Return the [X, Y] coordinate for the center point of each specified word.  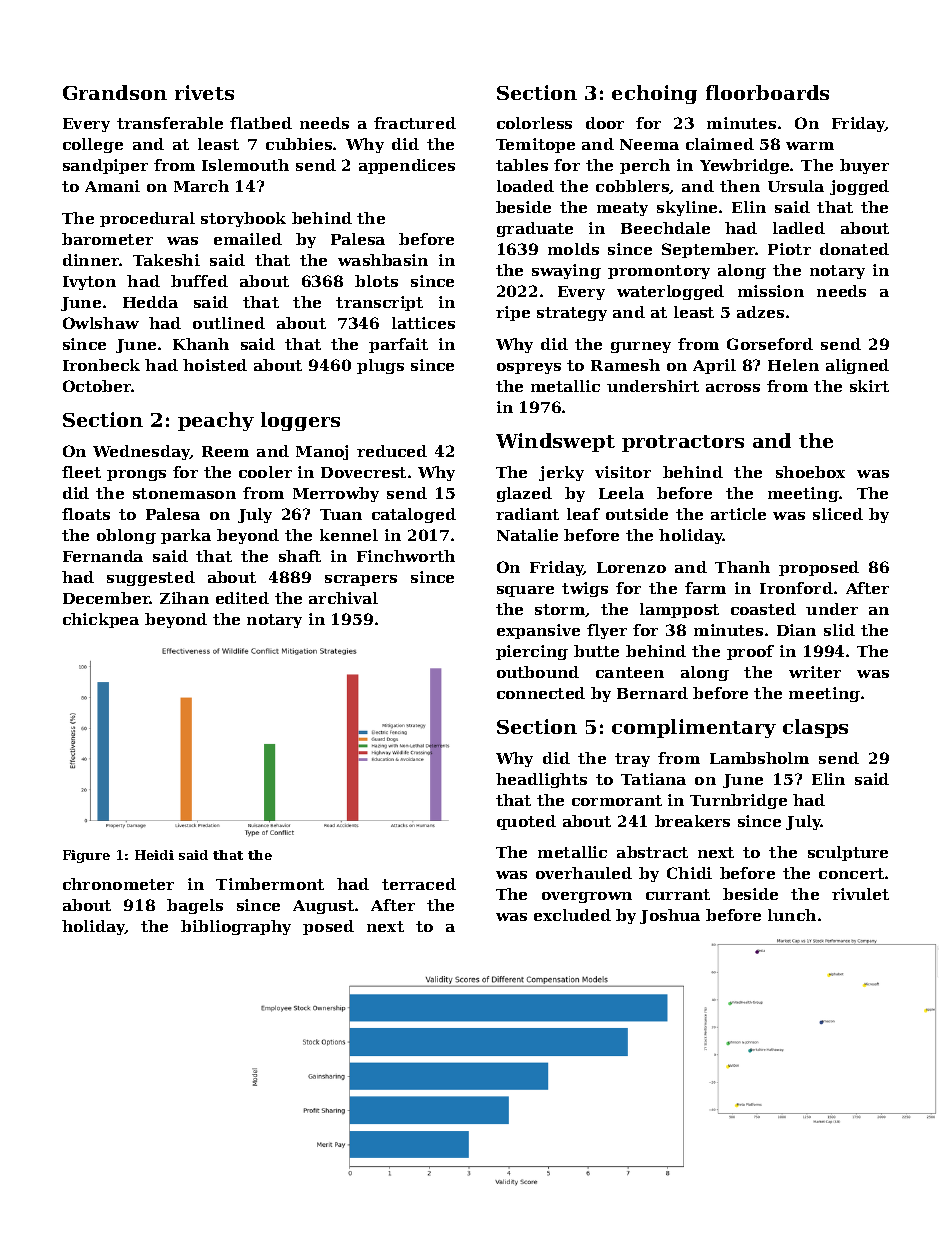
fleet [81, 472]
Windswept [555, 442]
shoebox [810, 472]
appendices [407, 166]
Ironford [796, 588]
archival [343, 598]
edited [242, 598]
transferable [170, 123]
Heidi [154, 855]
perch [645, 166]
